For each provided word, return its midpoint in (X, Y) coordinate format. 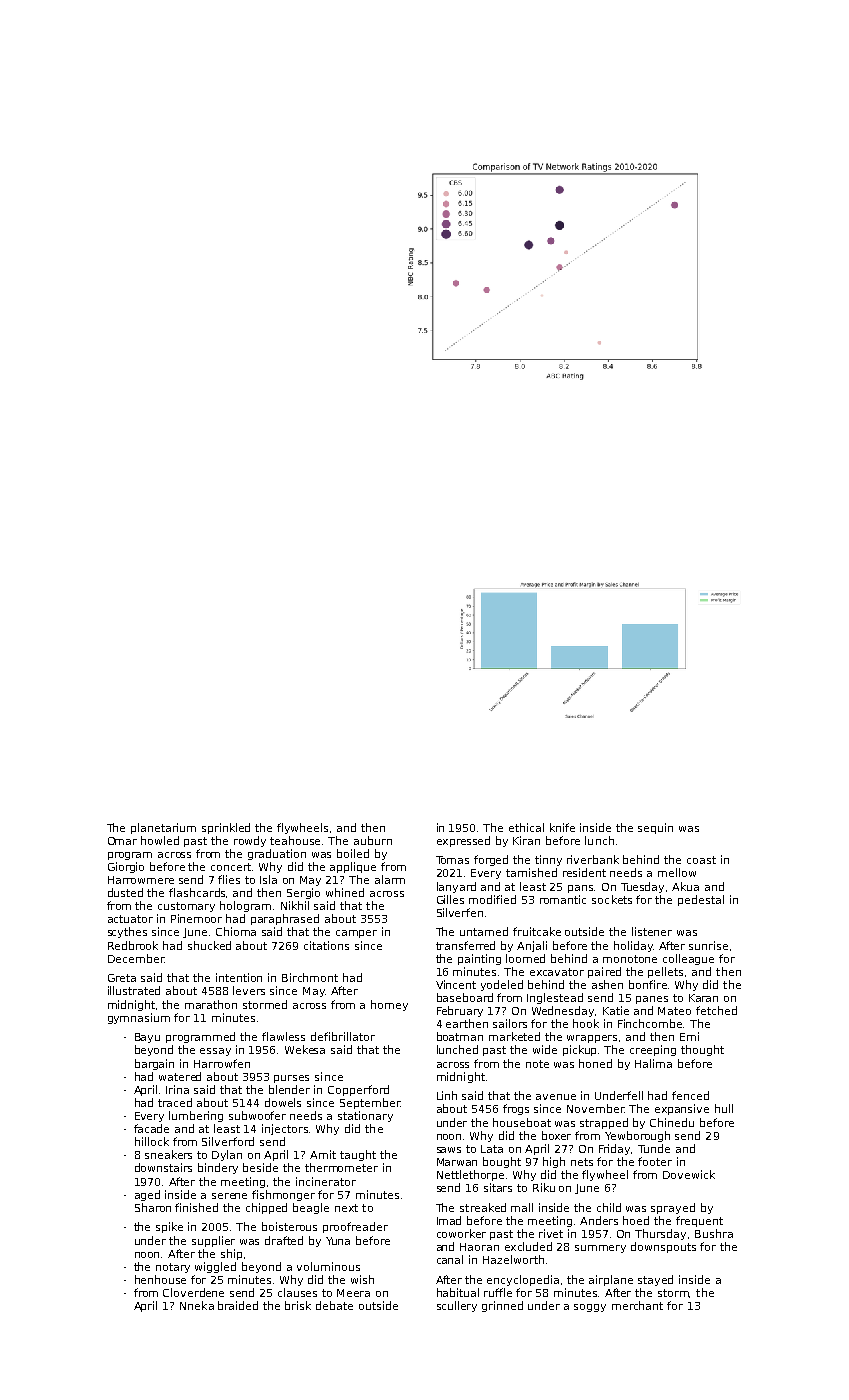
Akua (685, 886)
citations (326, 945)
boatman (460, 1036)
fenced (690, 1095)
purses (291, 1079)
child (609, 1207)
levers (249, 990)
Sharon (153, 1207)
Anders (599, 1220)
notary (173, 1268)
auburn (373, 840)
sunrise (708, 945)
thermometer (341, 1167)
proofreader (355, 1227)
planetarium (163, 828)
